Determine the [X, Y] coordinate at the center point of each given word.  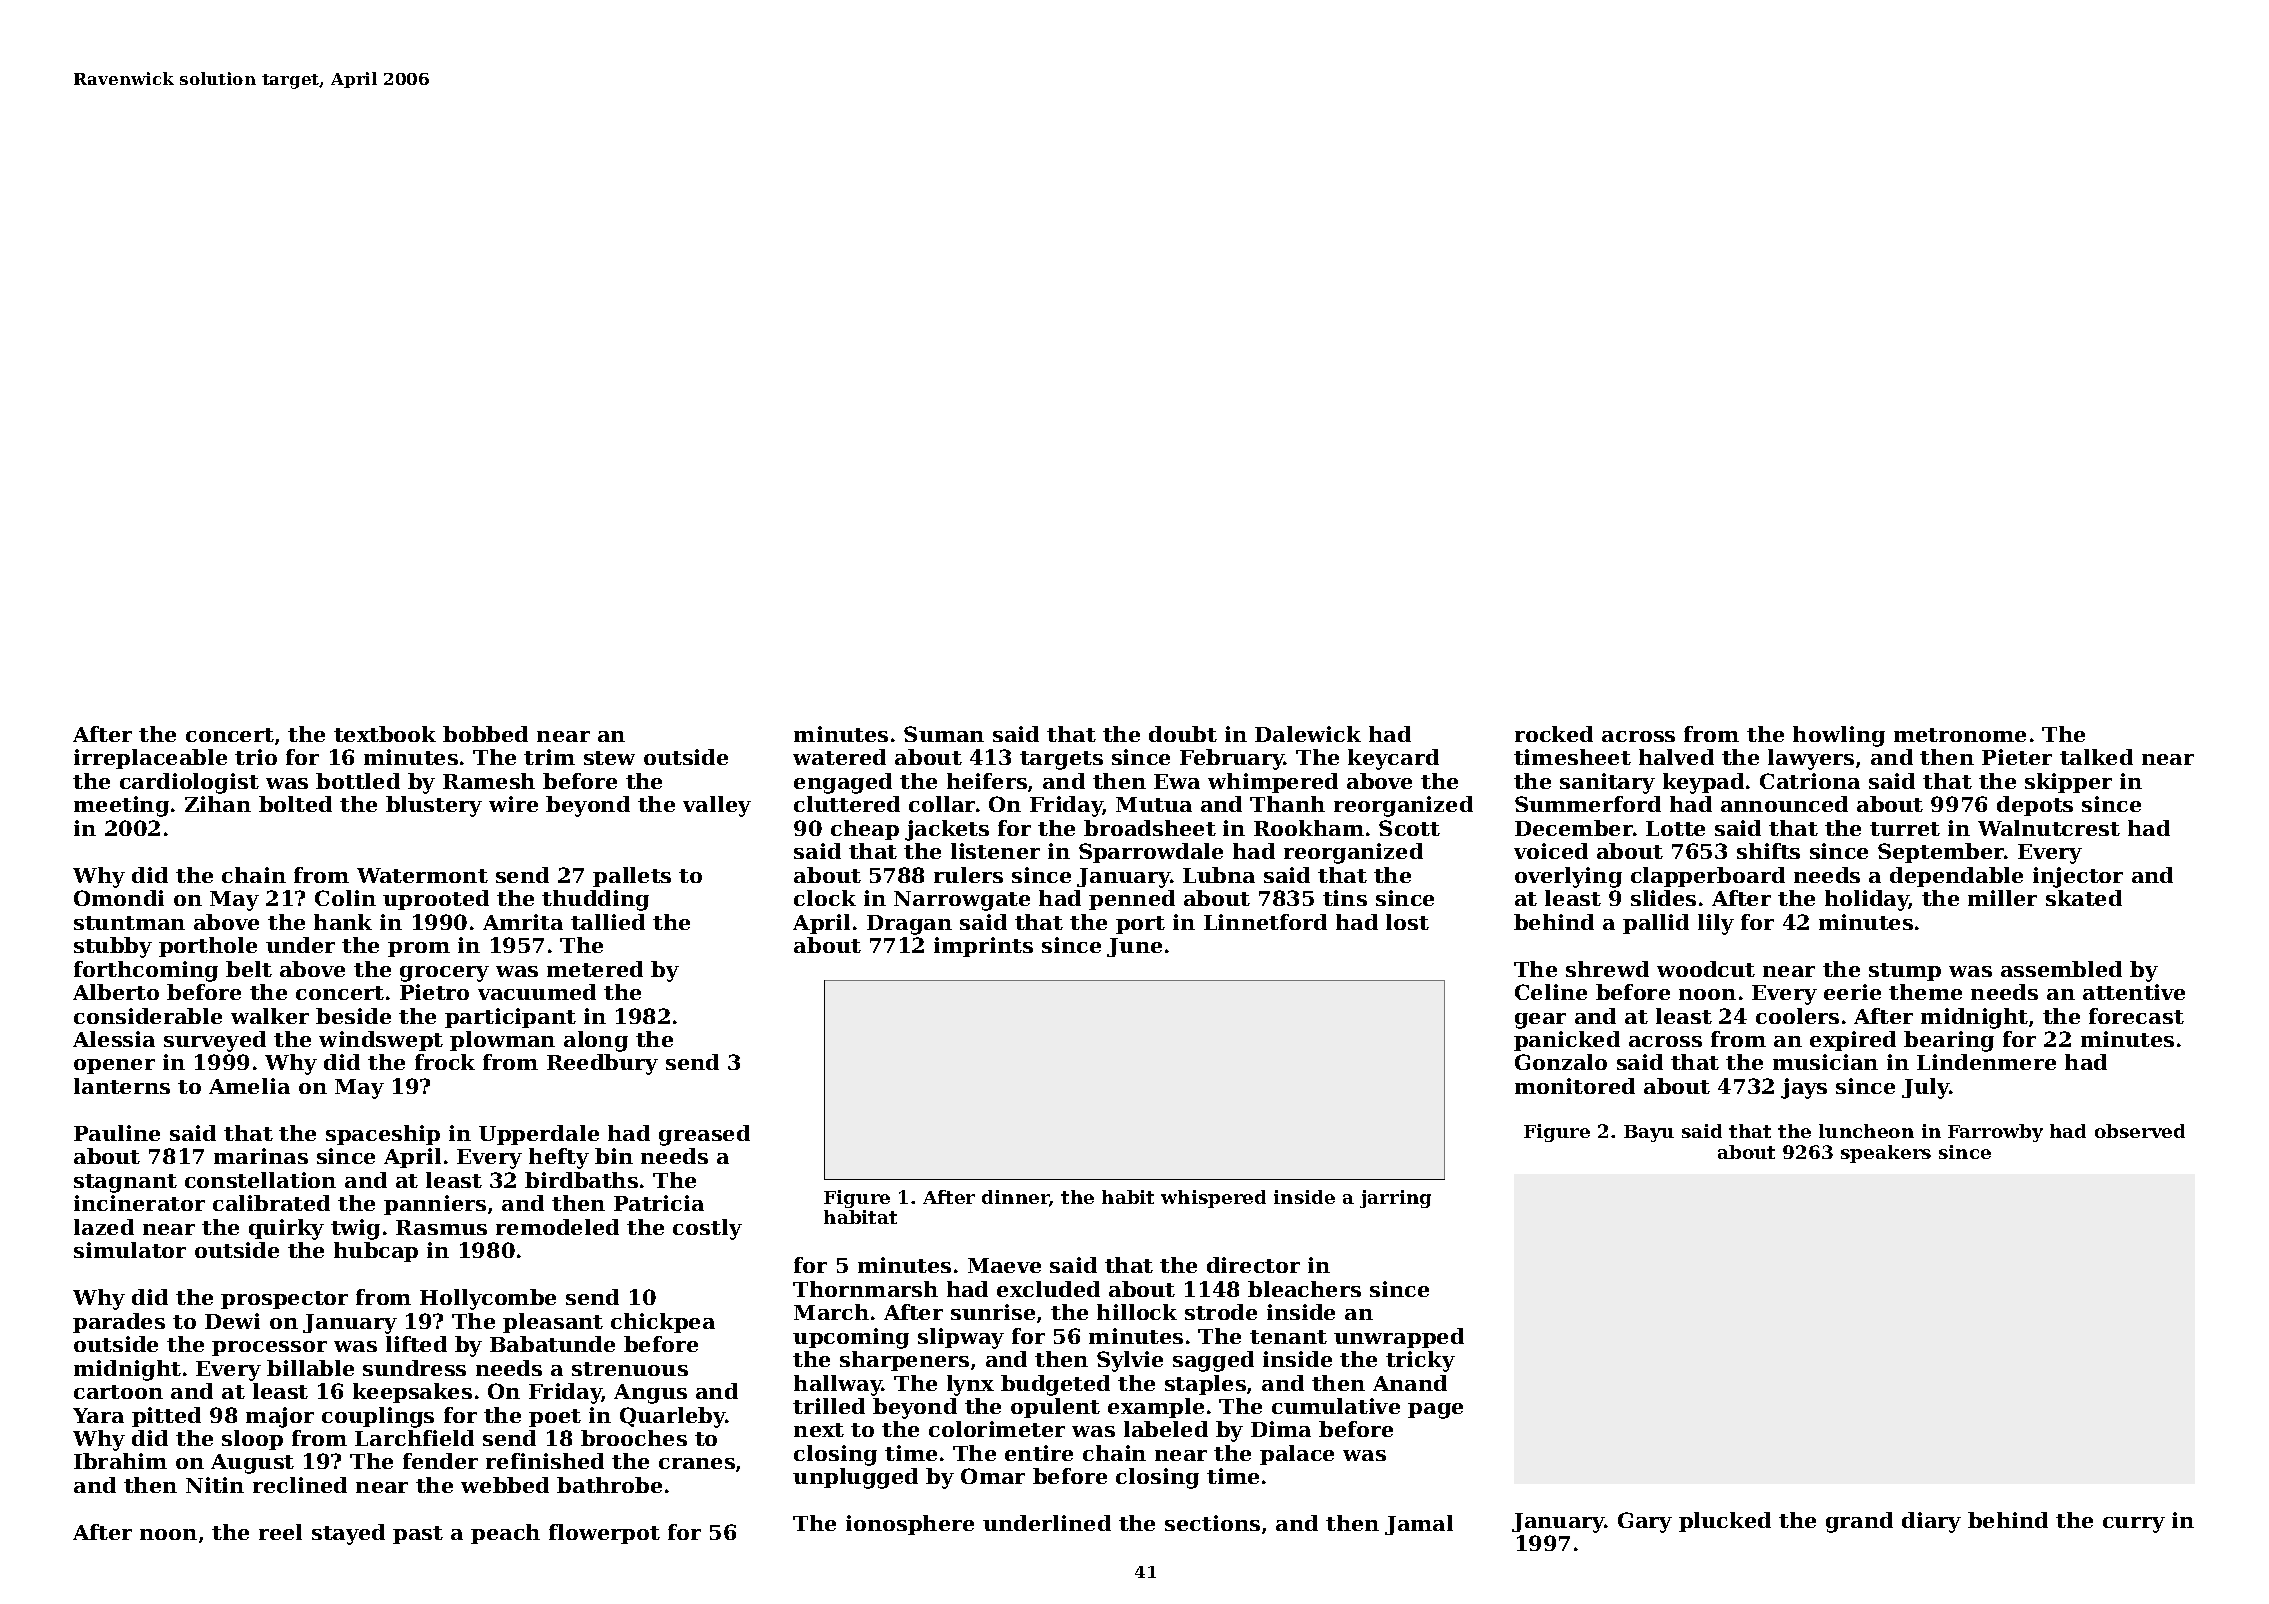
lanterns [122, 1086]
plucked [1725, 1522]
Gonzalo [1561, 1062]
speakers [1886, 1154]
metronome [1960, 735]
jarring [1395, 1199]
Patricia [659, 1203]
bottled [358, 781]
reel [280, 1532]
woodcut [1706, 969]
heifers [987, 781]
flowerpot [604, 1534]
